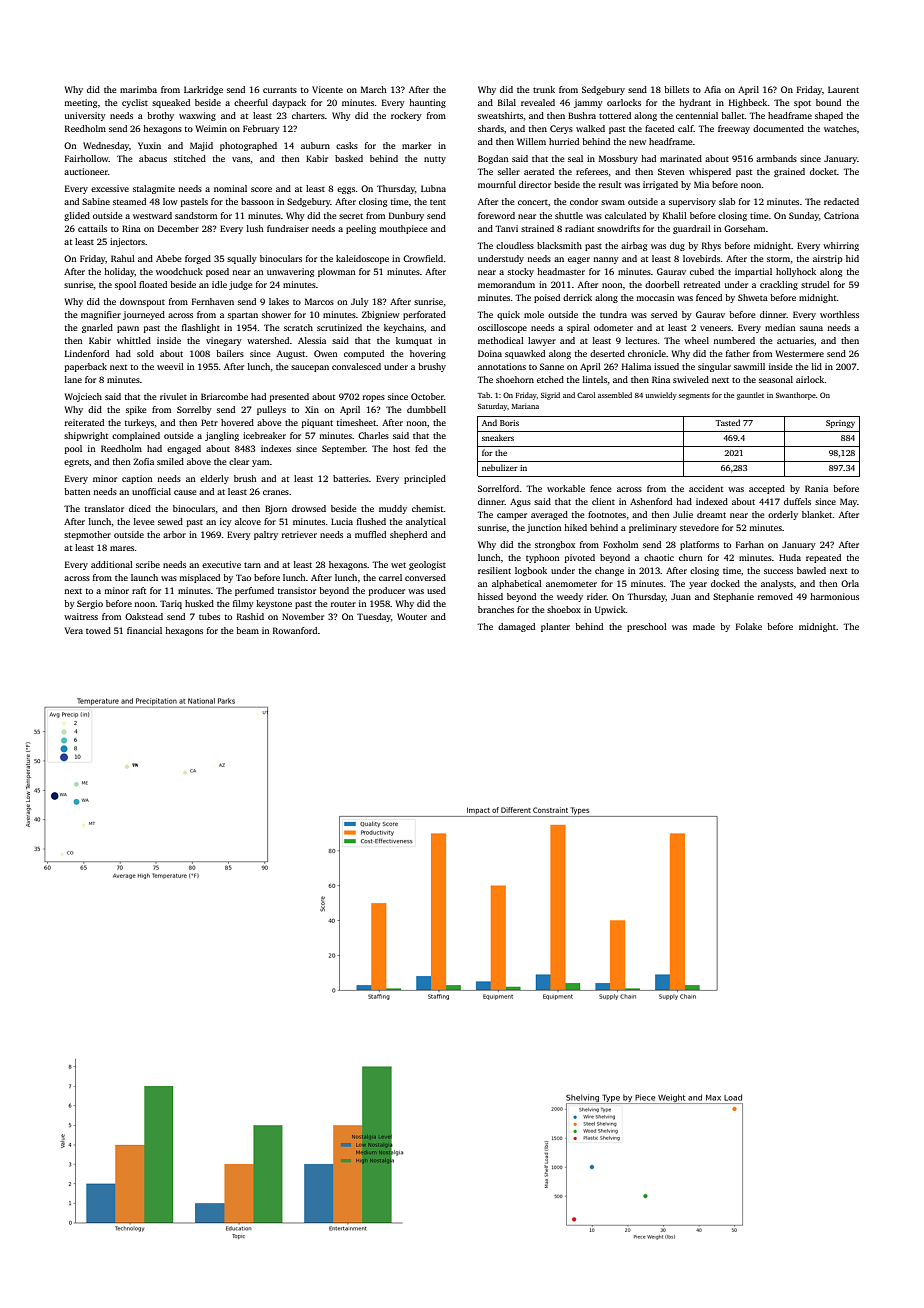 The image size is (924, 1308). I want to click on new, so click(637, 142).
